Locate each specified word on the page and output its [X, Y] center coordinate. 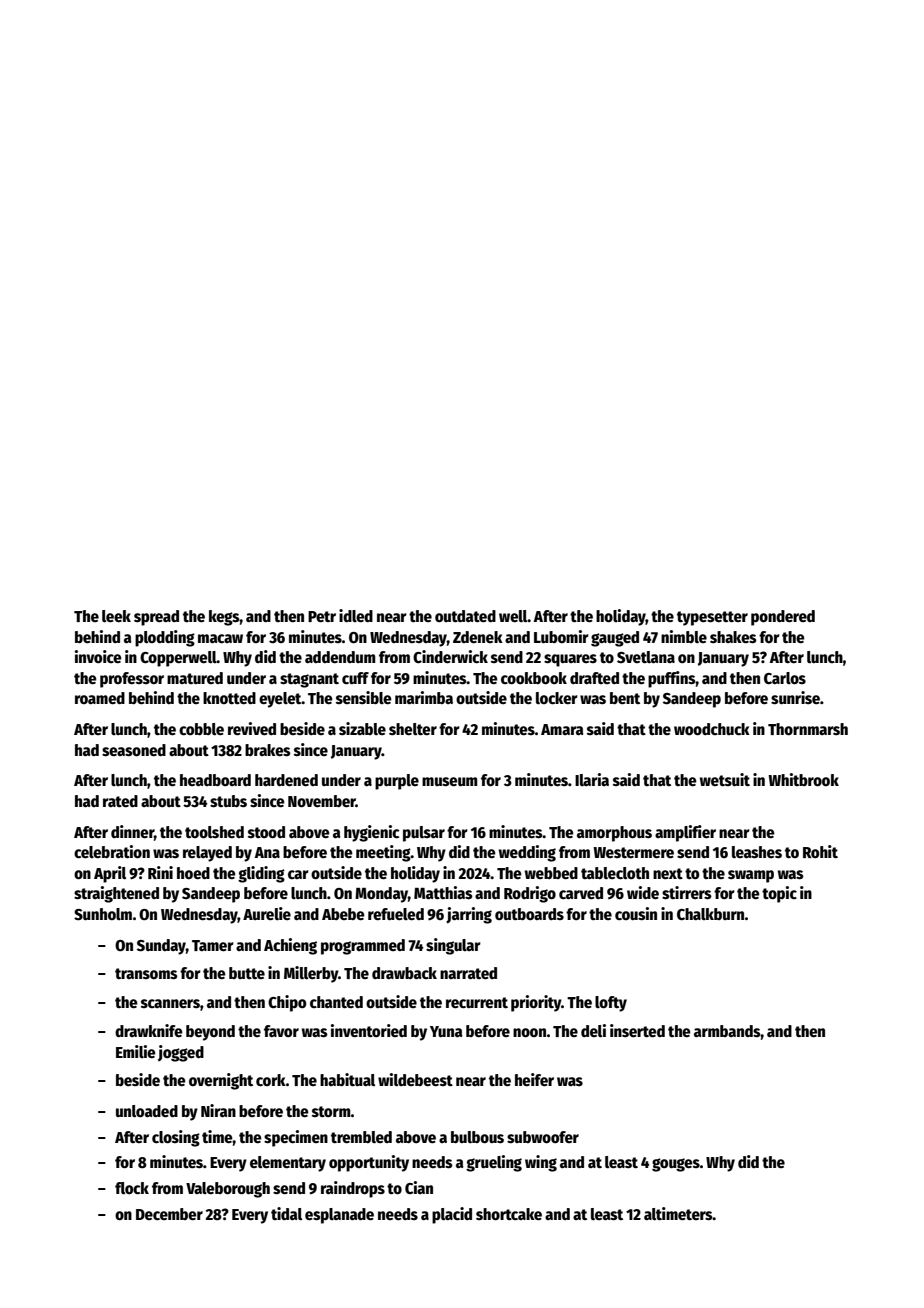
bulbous [477, 1137]
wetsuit [725, 779]
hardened [286, 780]
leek [116, 616]
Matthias [443, 892]
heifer [534, 1079]
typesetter [712, 618]
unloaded [147, 1111]
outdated [465, 616]
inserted [637, 1030]
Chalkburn [711, 914]
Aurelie [267, 913]
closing [176, 1138]
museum [450, 781]
